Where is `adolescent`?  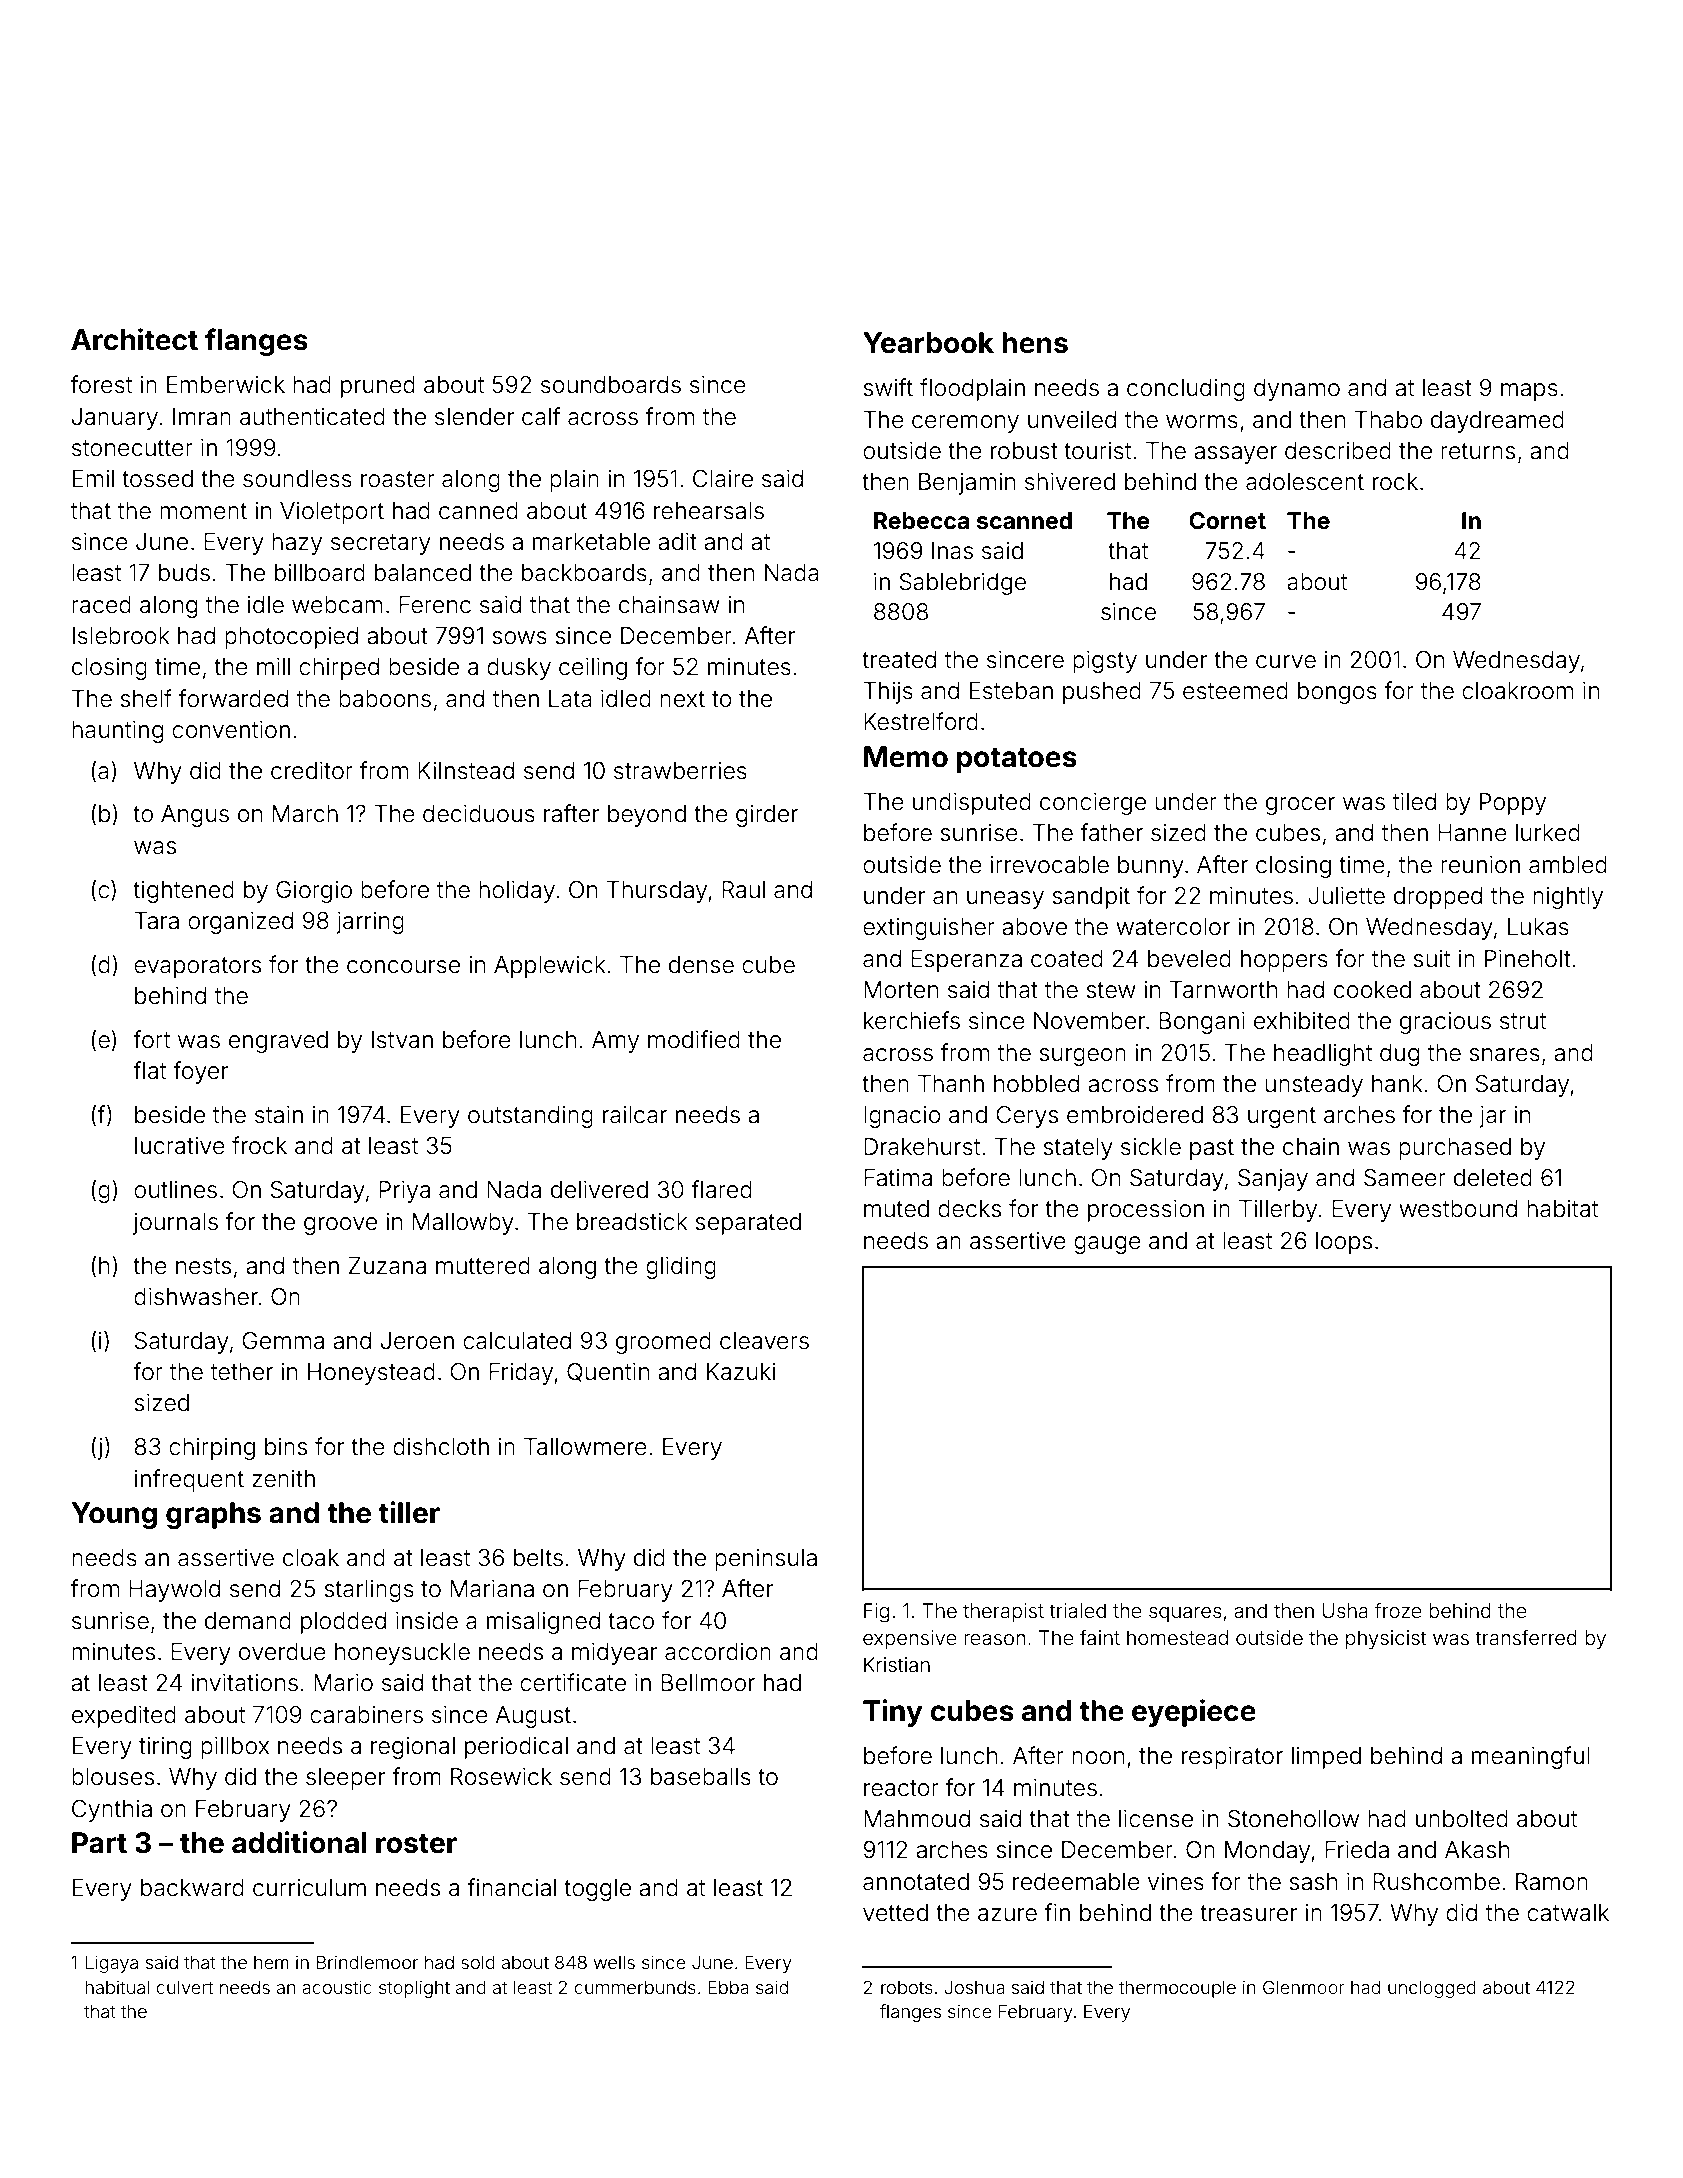 adolescent is located at coordinates (1305, 482).
